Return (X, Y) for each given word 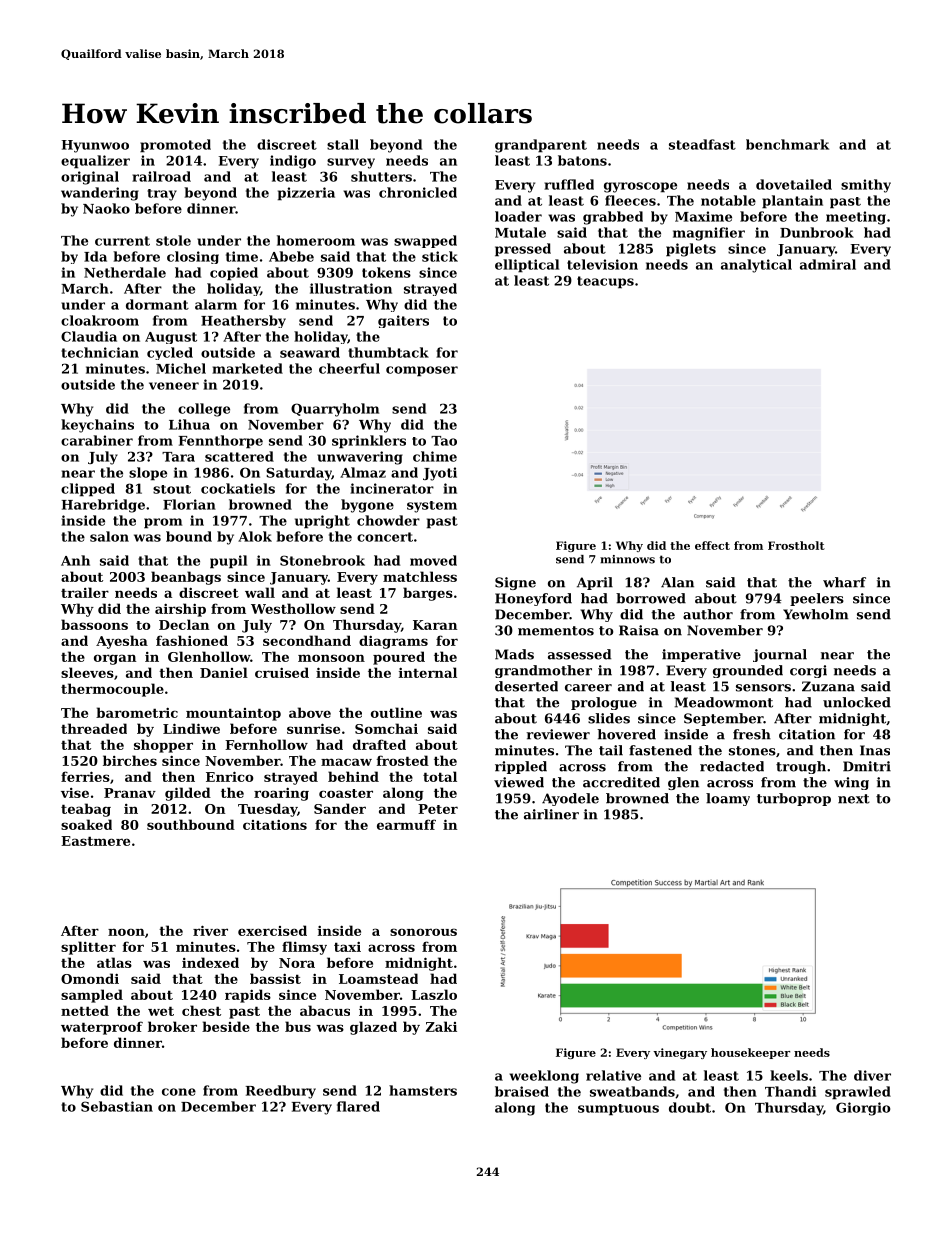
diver (872, 1075)
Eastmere (95, 841)
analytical (756, 266)
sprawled (858, 1093)
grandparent (541, 146)
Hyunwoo (95, 146)
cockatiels (238, 488)
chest (201, 1010)
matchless (420, 576)
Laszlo (434, 994)
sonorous (423, 932)
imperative (701, 655)
